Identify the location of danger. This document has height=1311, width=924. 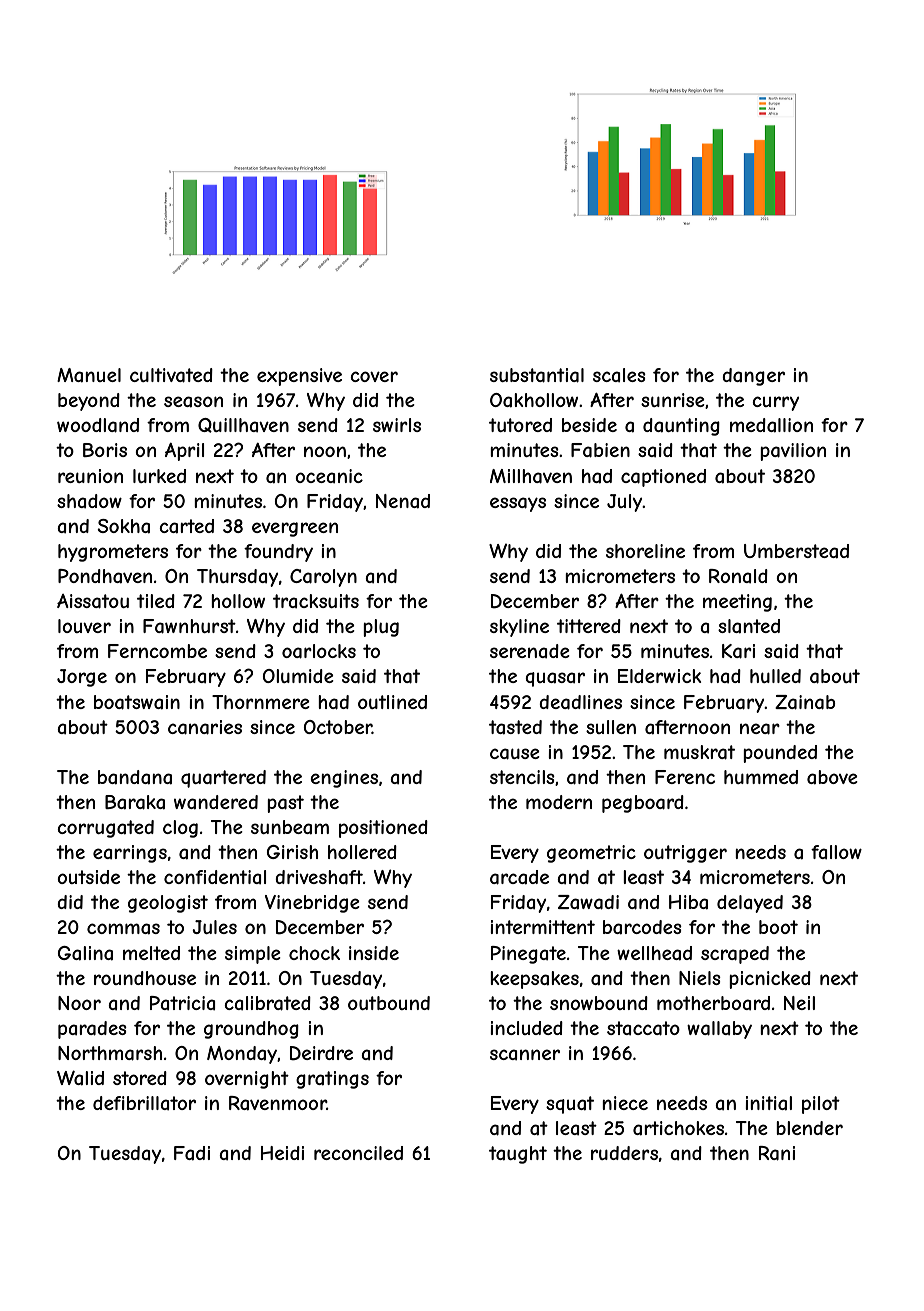
(753, 377).
